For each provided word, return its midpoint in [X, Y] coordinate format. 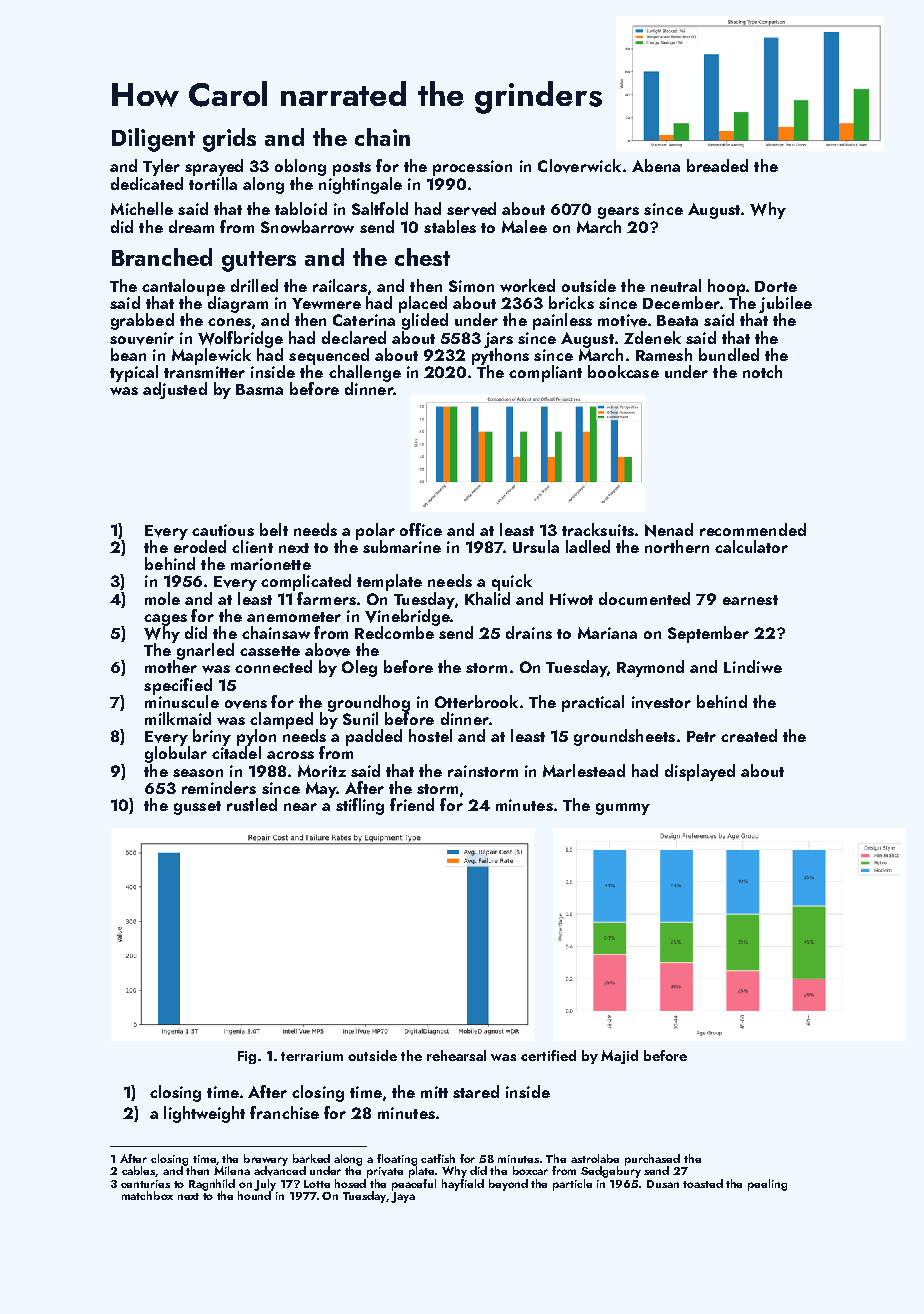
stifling [360, 806]
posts [352, 169]
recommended [753, 529]
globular [176, 754]
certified [548, 1055]
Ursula [536, 546]
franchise [284, 1112]
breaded [717, 165]
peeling [767, 1185]
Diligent [153, 140]
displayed [700, 772]
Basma [259, 389]
